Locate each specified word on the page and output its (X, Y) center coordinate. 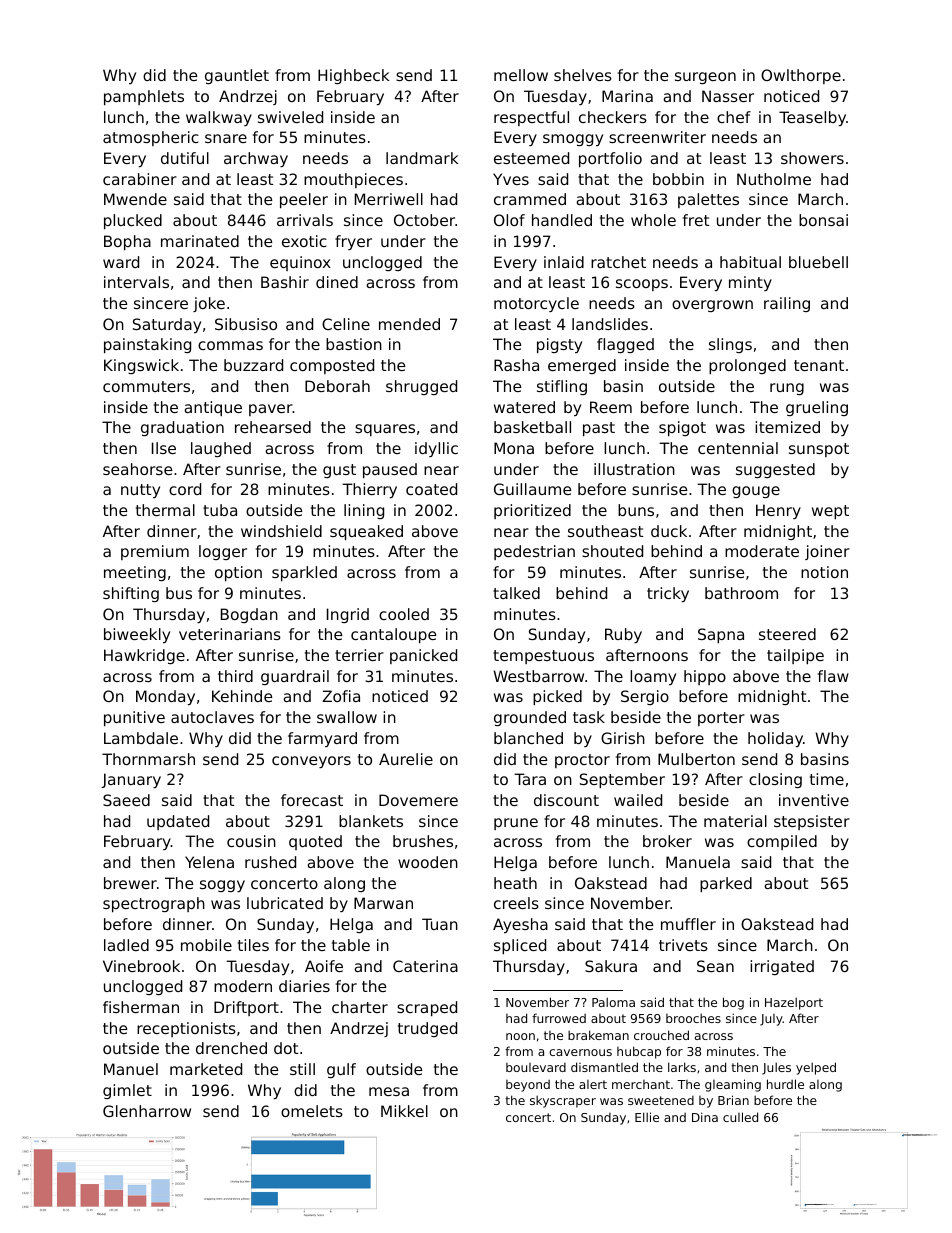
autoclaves (212, 717)
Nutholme (774, 179)
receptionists (186, 1029)
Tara (530, 779)
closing (775, 780)
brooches (693, 1018)
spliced (520, 946)
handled (562, 220)
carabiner (140, 179)
